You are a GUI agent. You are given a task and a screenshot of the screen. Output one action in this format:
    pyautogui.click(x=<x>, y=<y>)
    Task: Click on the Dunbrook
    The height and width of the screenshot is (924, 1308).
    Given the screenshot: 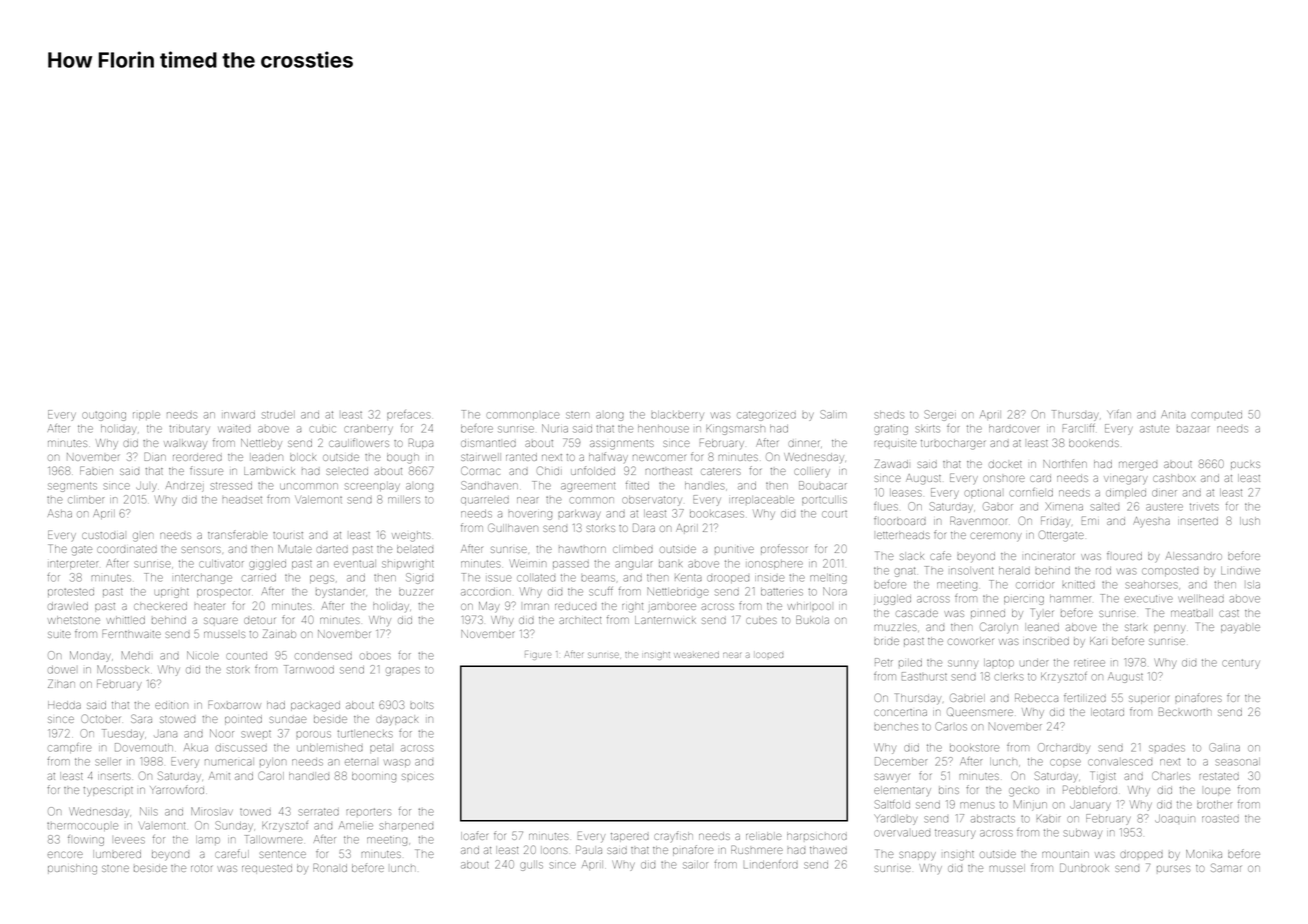 What is the action you would take?
    pyautogui.click(x=1084, y=867)
